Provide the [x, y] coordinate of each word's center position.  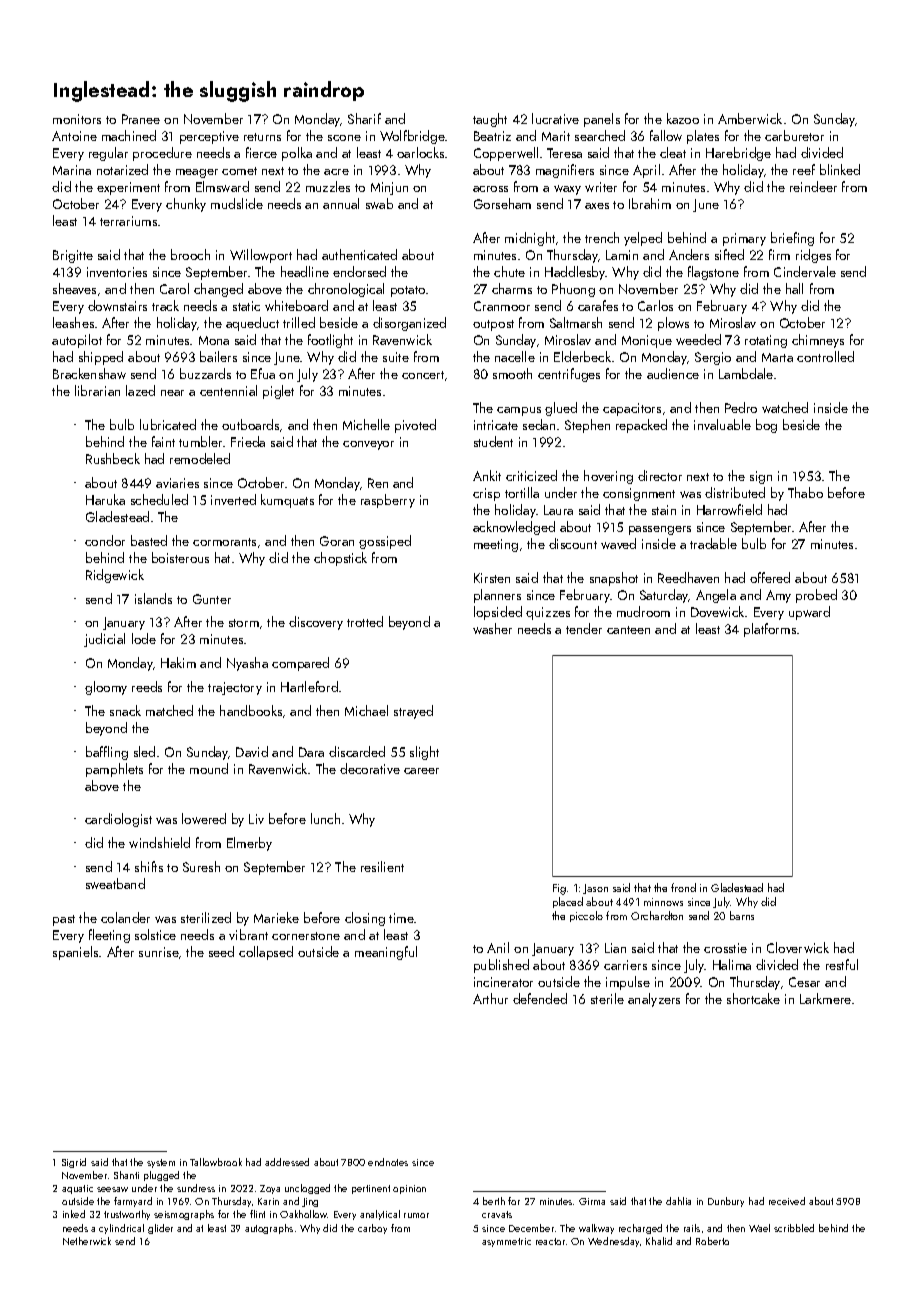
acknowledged [514, 528]
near [172, 393]
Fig [559, 889]
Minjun [389, 188]
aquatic [77, 1189]
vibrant [248, 934]
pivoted [415, 426]
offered [770, 577]
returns [262, 137]
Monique [647, 341]
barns [742, 915]
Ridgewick [115, 576]
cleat [673, 152]
